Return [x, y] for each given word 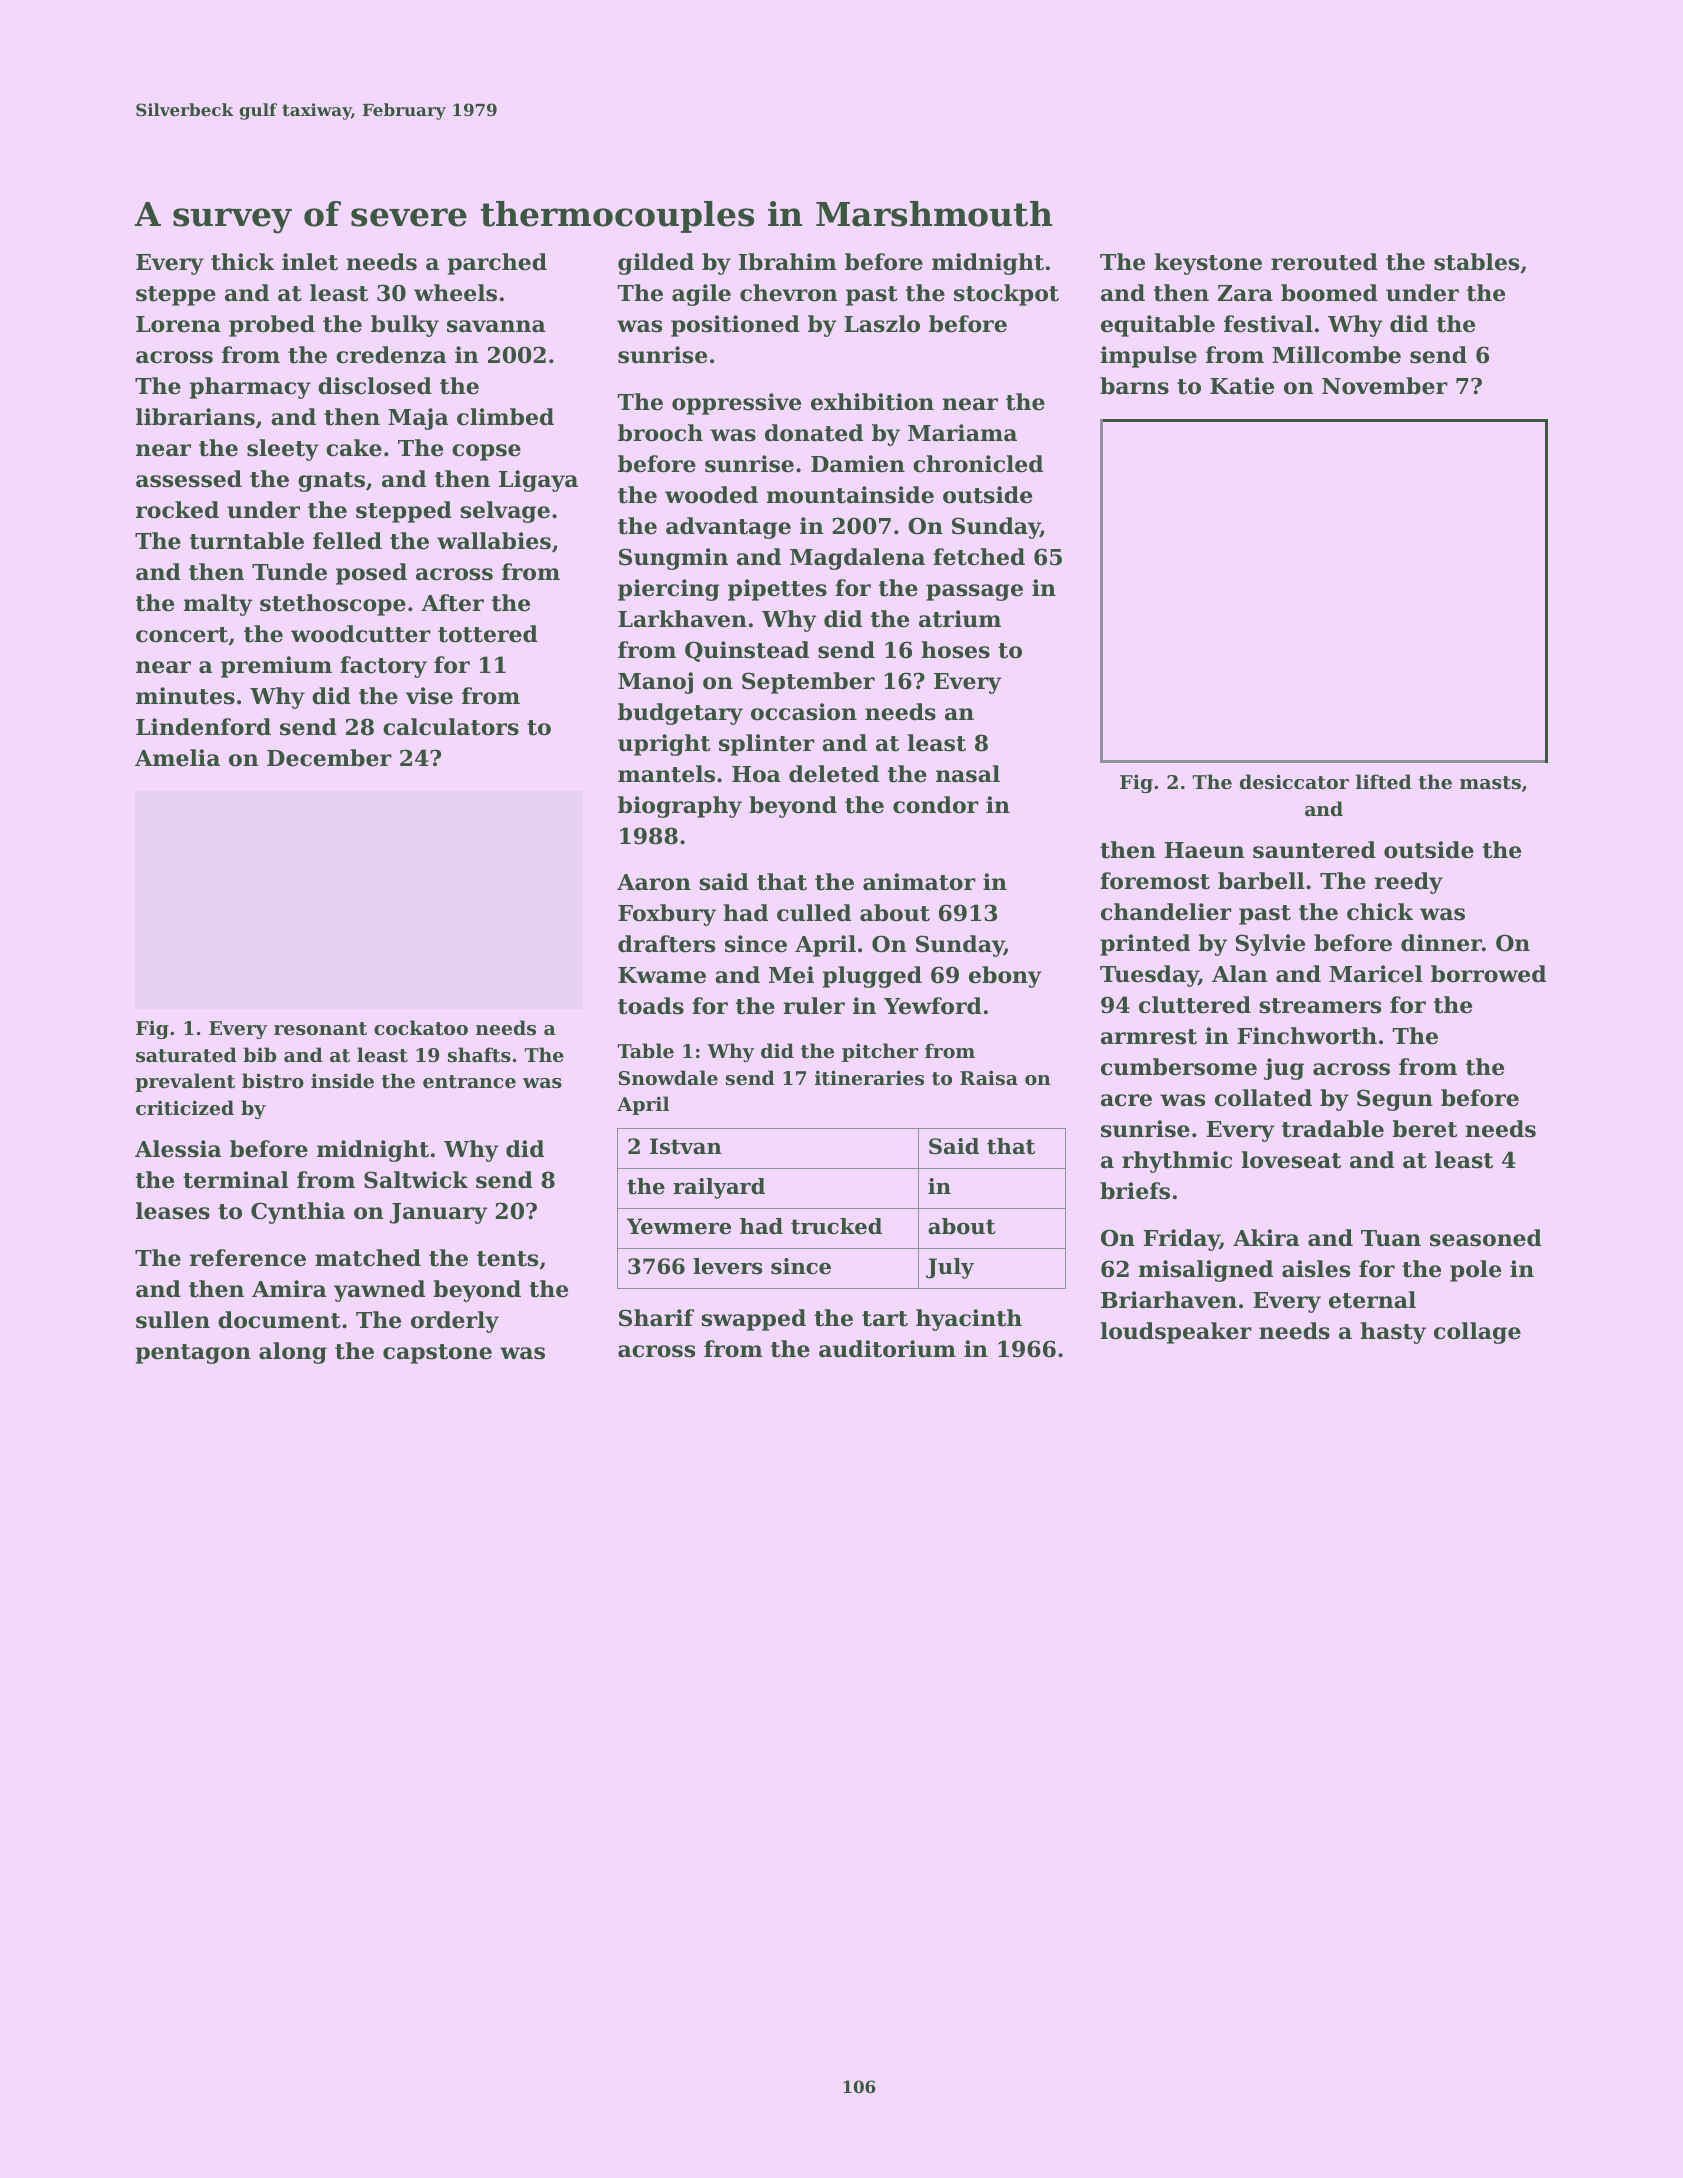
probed [272, 326]
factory [383, 667]
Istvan [686, 1146]
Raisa [989, 1078]
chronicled [978, 464]
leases [173, 1211]
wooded [711, 495]
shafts [479, 1055]
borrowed [1488, 974]
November [1385, 386]
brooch [660, 433]
